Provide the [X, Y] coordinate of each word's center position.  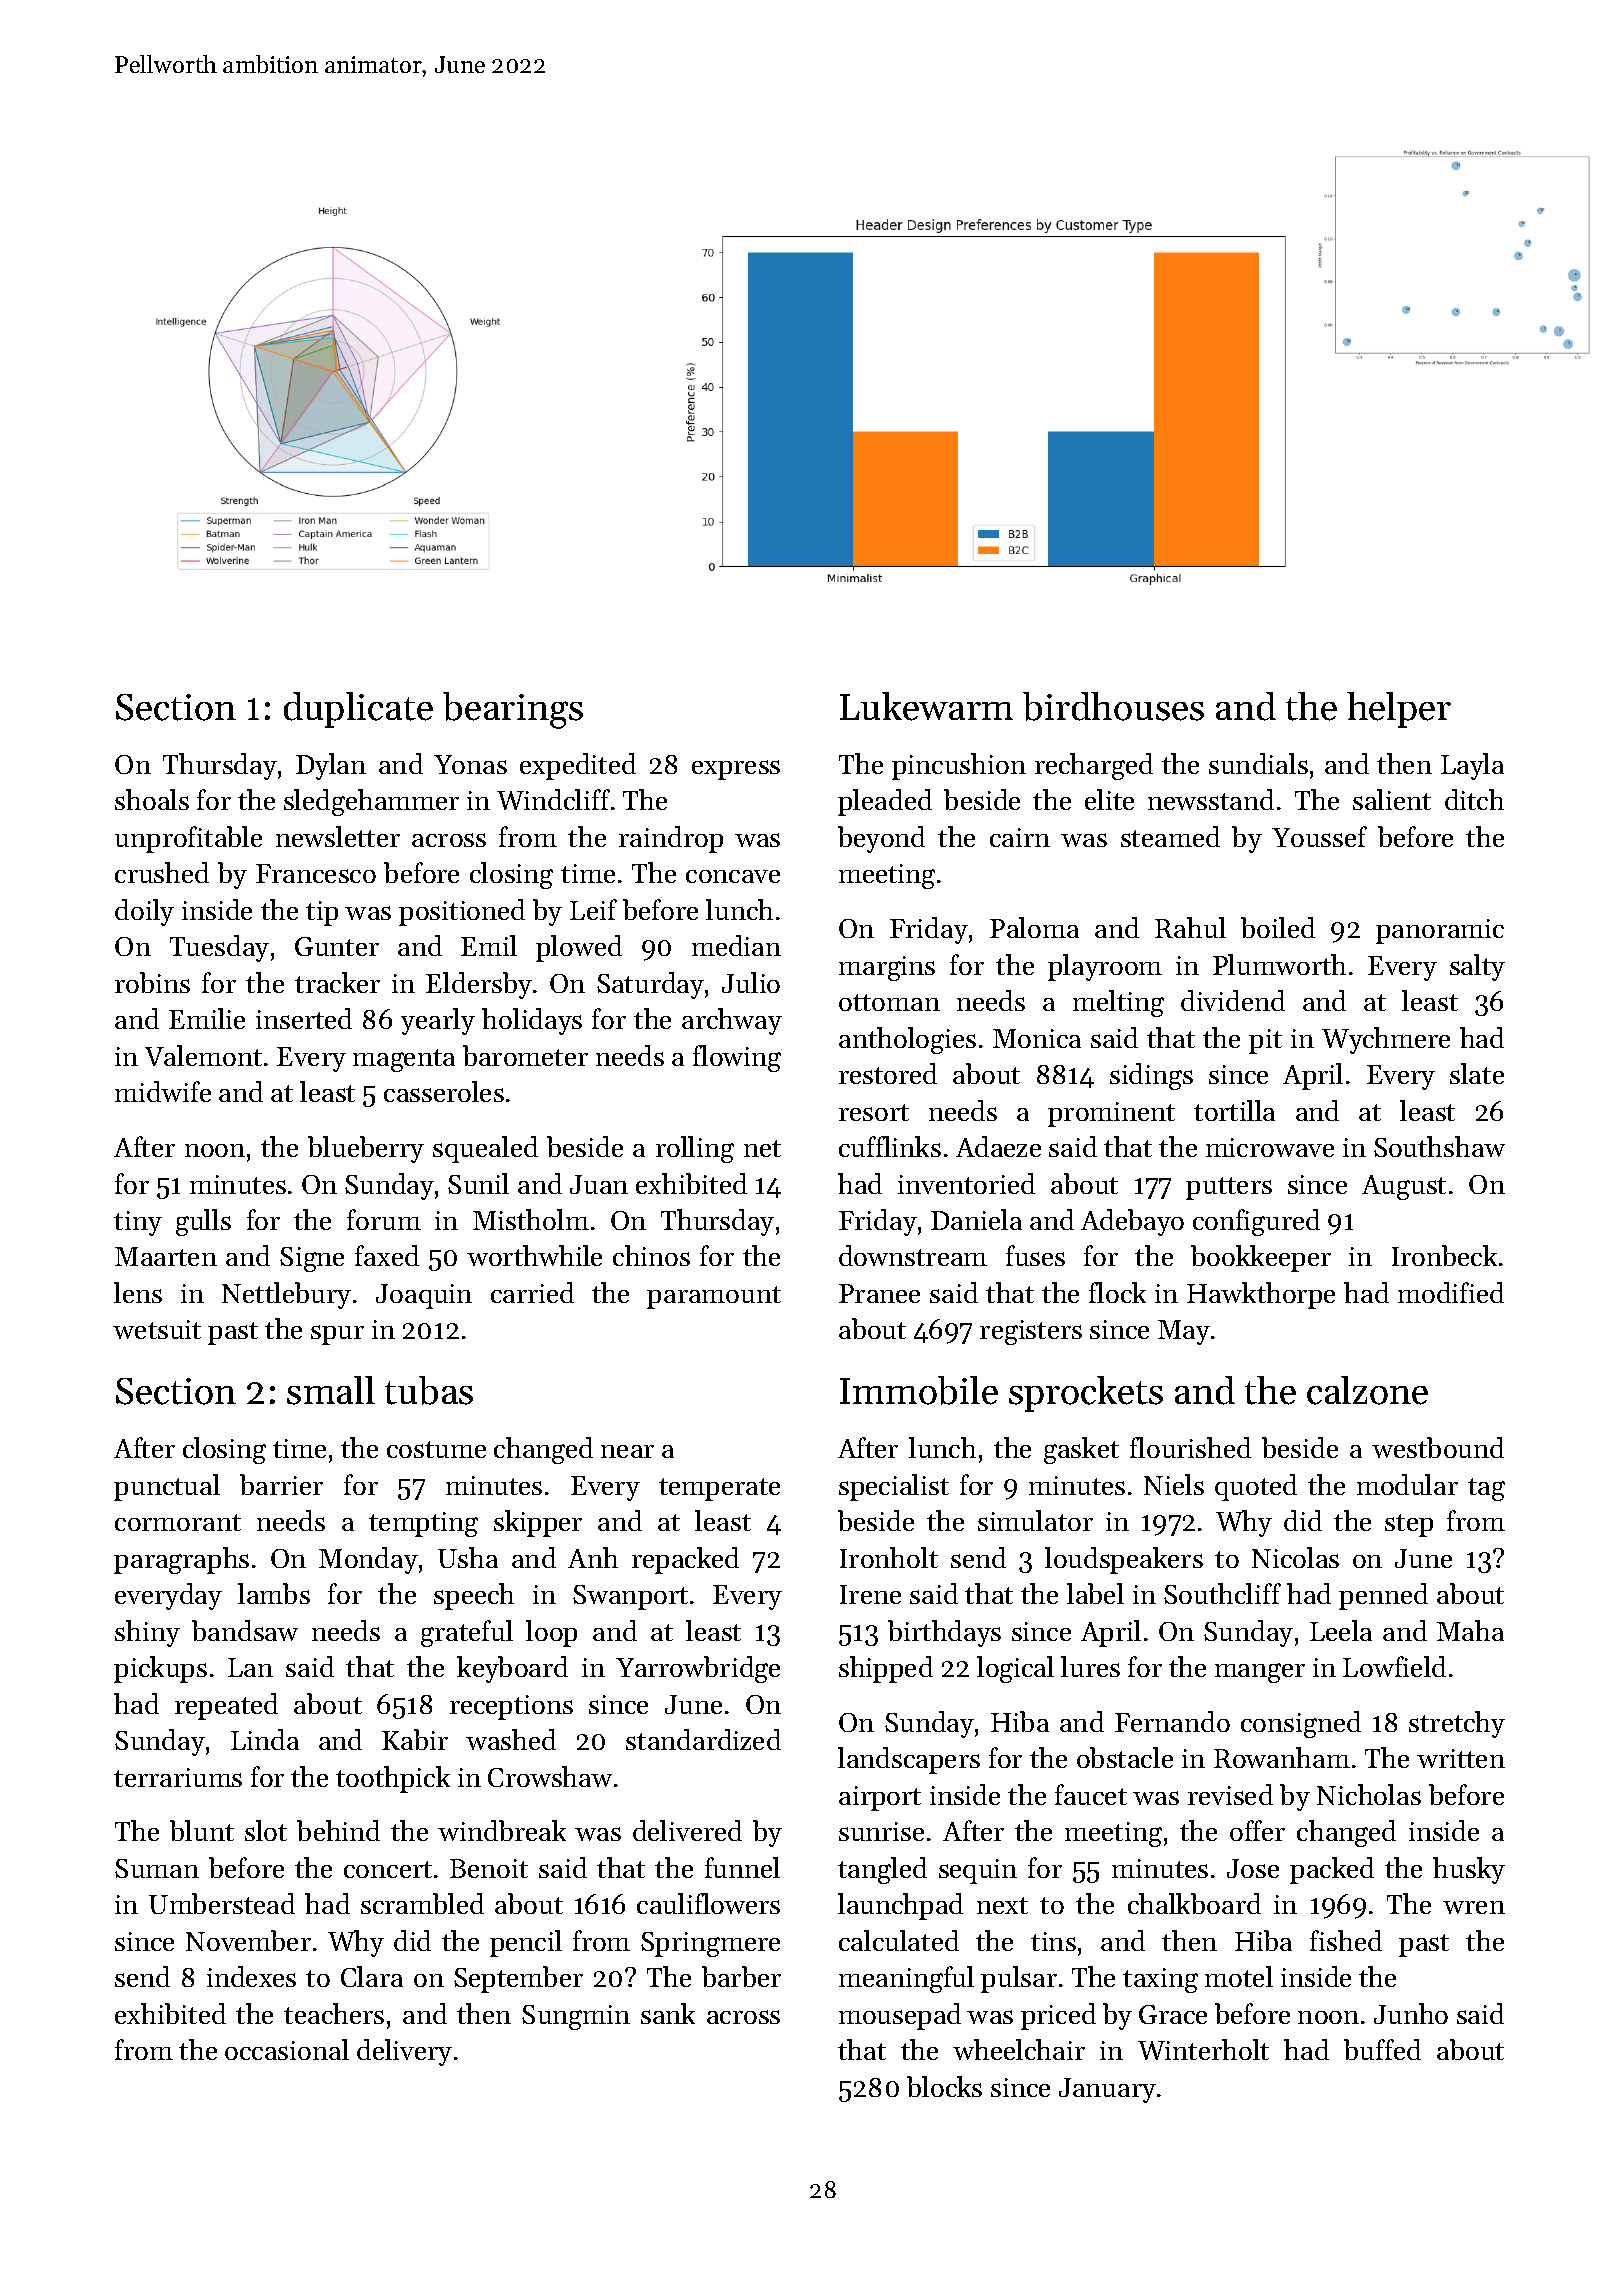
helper [1399, 710]
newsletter [338, 836]
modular [1407, 1484]
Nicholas [1369, 1794]
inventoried [966, 1183]
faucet [1091, 1794]
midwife [163, 1091]
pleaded [885, 802]
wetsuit [157, 1329]
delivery [404, 2052]
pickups [160, 1669]
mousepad [900, 2016]
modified [1451, 1292]
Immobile [919, 1390]
